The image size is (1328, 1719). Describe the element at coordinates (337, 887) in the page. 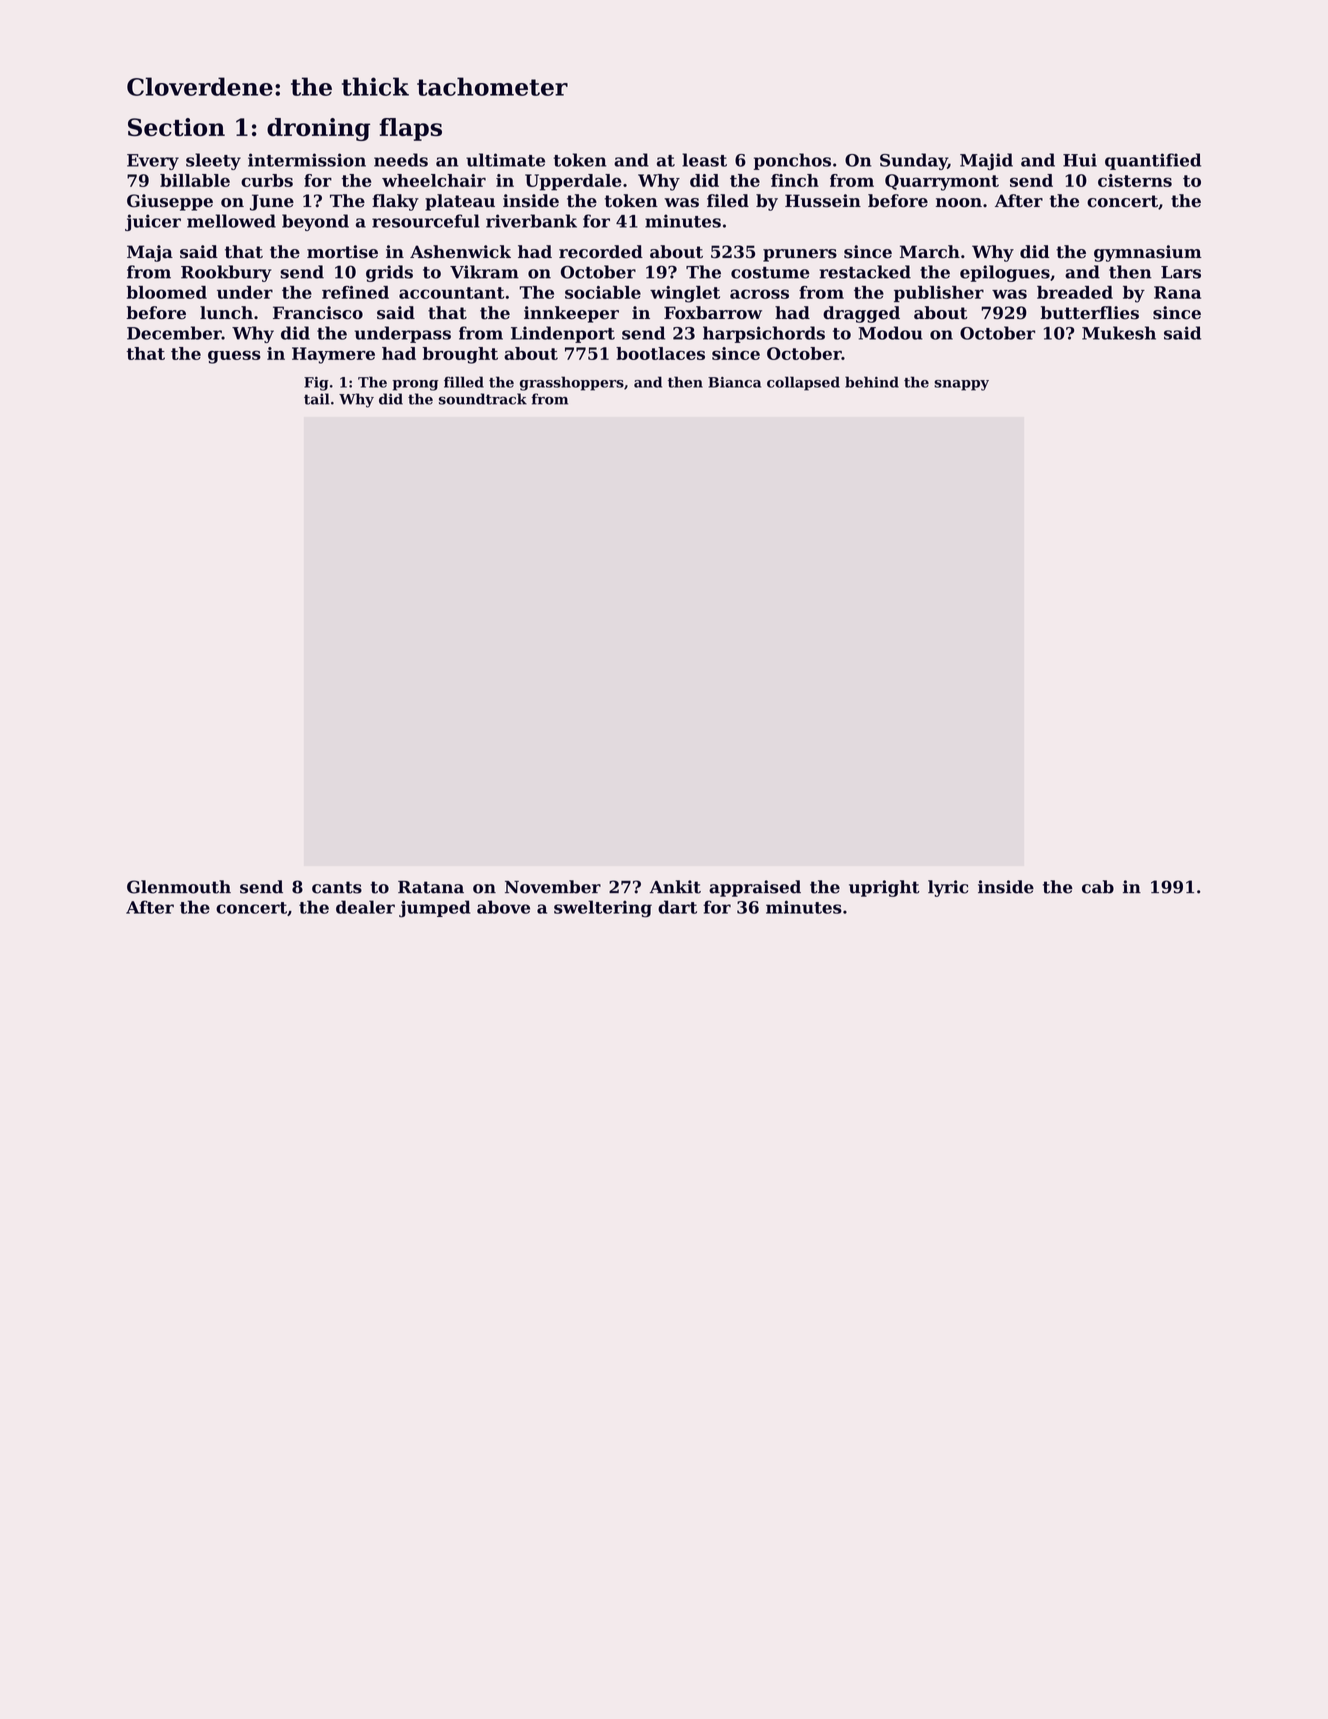

I see `cants` at that location.
